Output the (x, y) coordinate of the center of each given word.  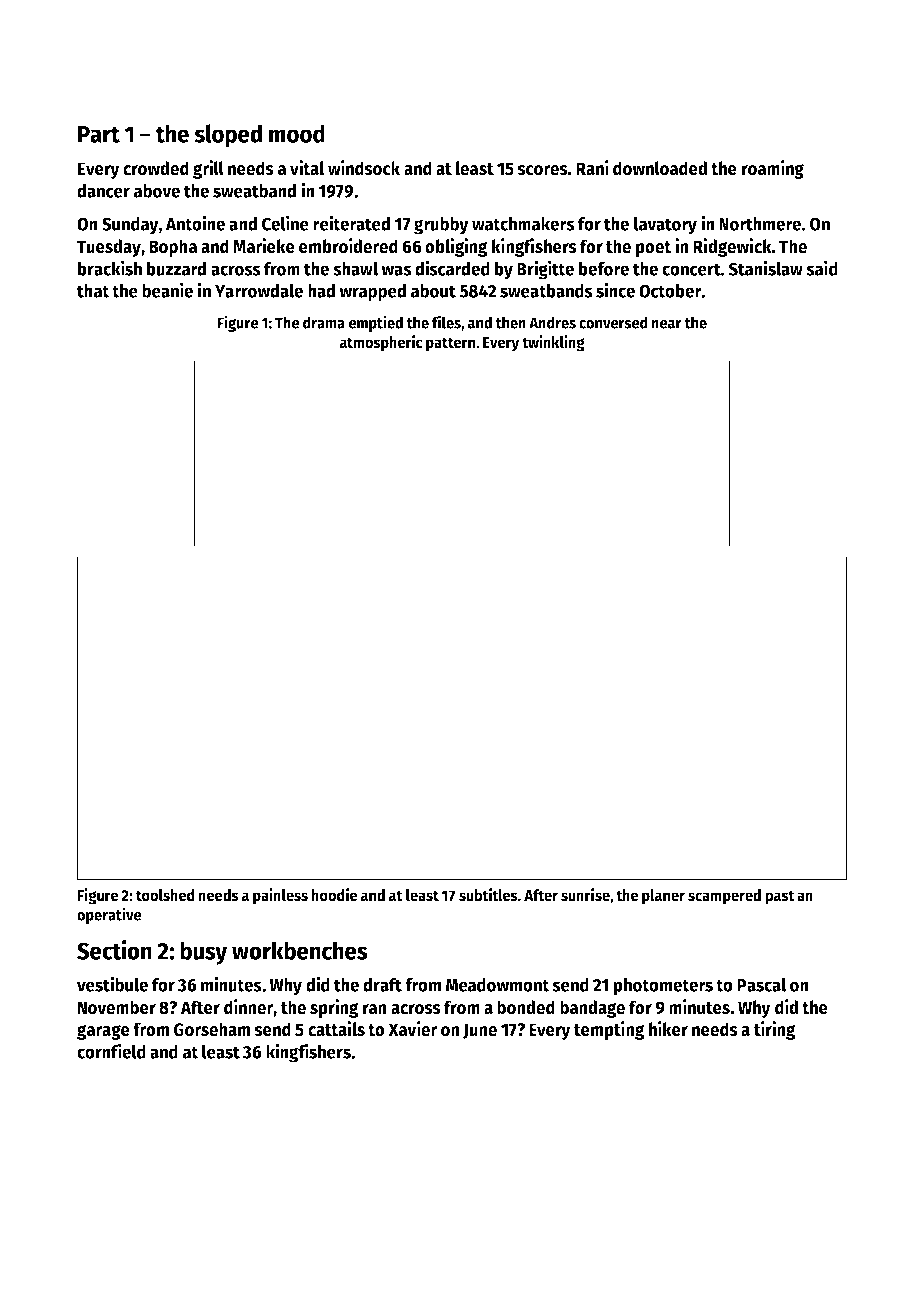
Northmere (760, 223)
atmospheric (381, 343)
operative (109, 915)
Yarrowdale (259, 290)
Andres (552, 322)
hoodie (334, 895)
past (780, 897)
